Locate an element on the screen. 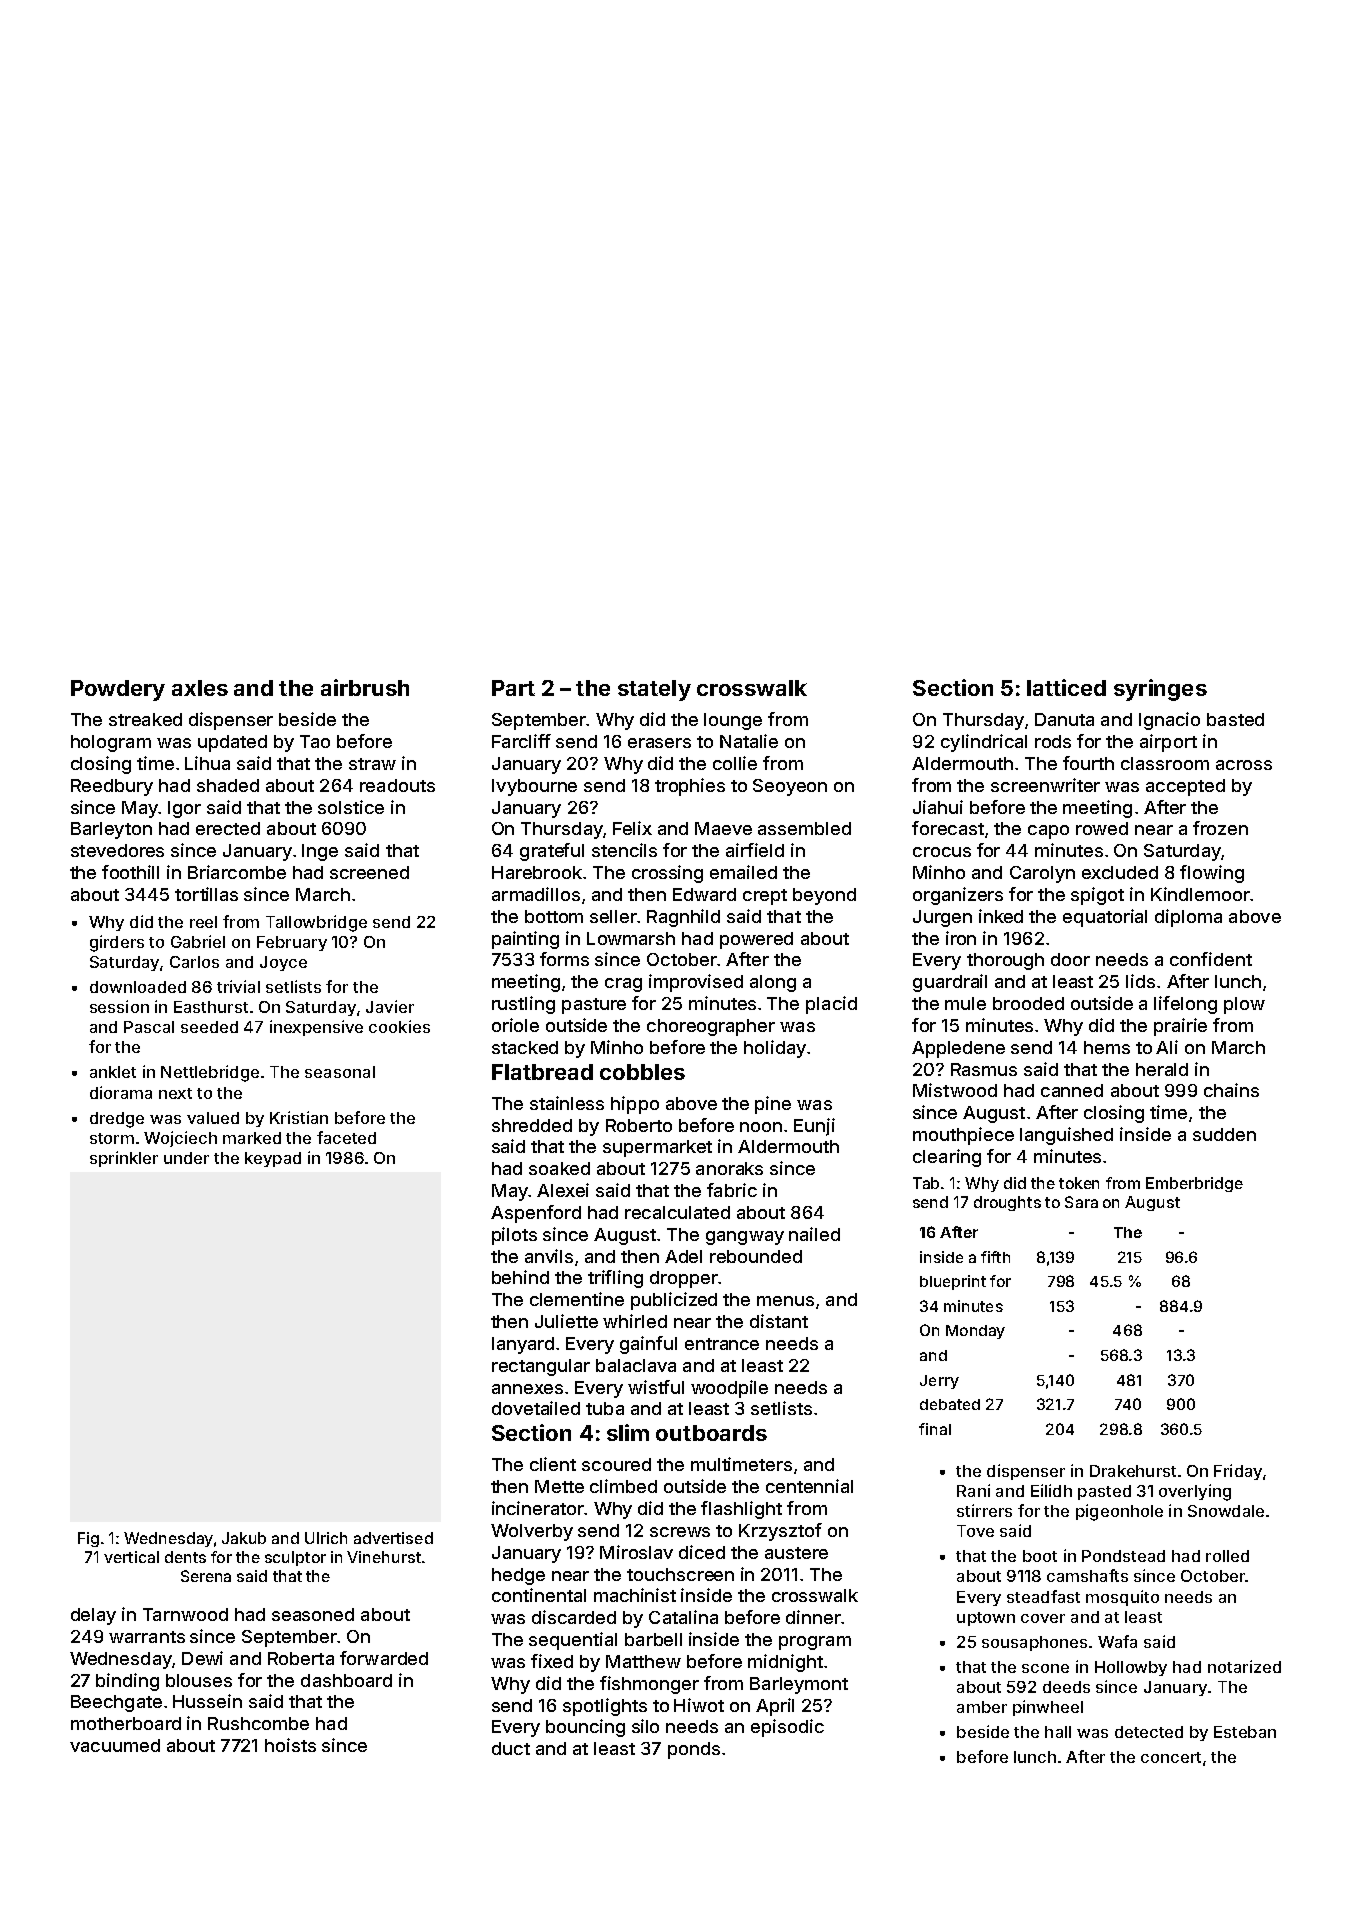  Monday is located at coordinates (975, 1332).
